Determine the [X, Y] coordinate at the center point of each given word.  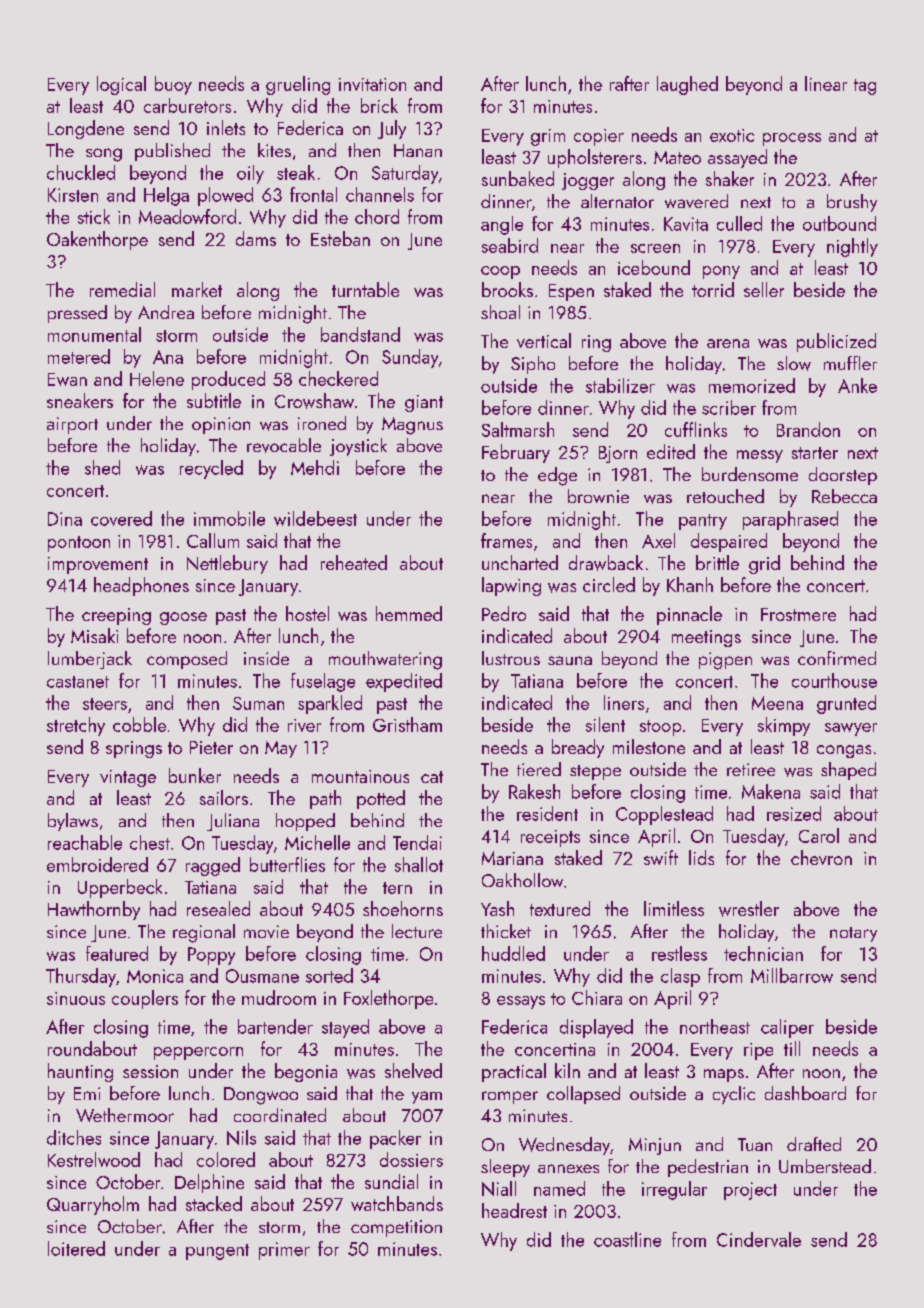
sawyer [851, 729]
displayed [596, 1028]
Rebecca [844, 496]
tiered [539, 769]
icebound [654, 267]
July [392, 129]
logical [121, 85]
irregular [674, 1190]
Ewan [67, 379]
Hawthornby [94, 910]
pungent [217, 1252]
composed [187, 660]
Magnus [412, 426]
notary [853, 934]
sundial [391, 1181]
